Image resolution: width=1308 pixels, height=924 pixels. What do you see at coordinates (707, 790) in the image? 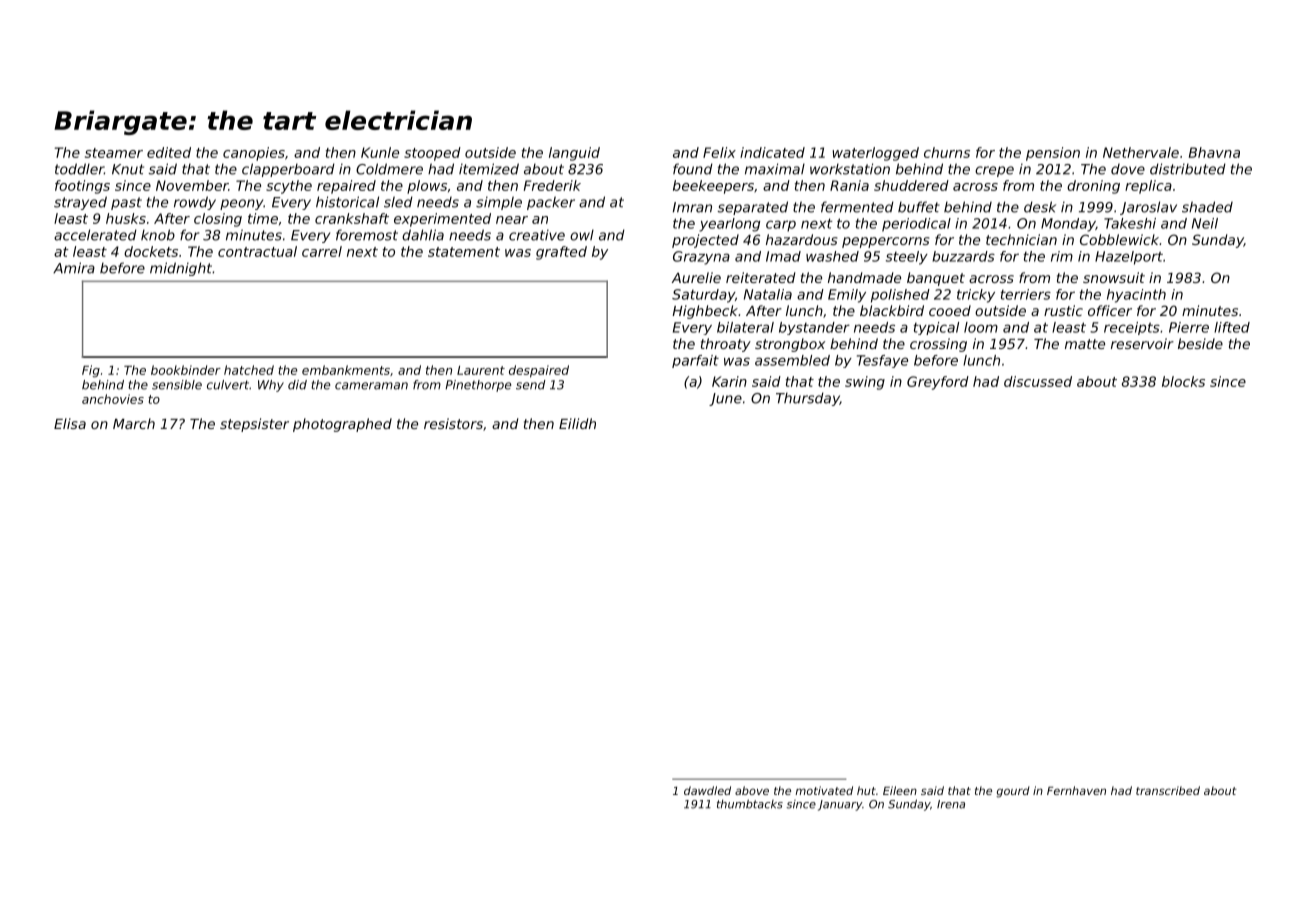
I see `dawdled` at bounding box center [707, 790].
